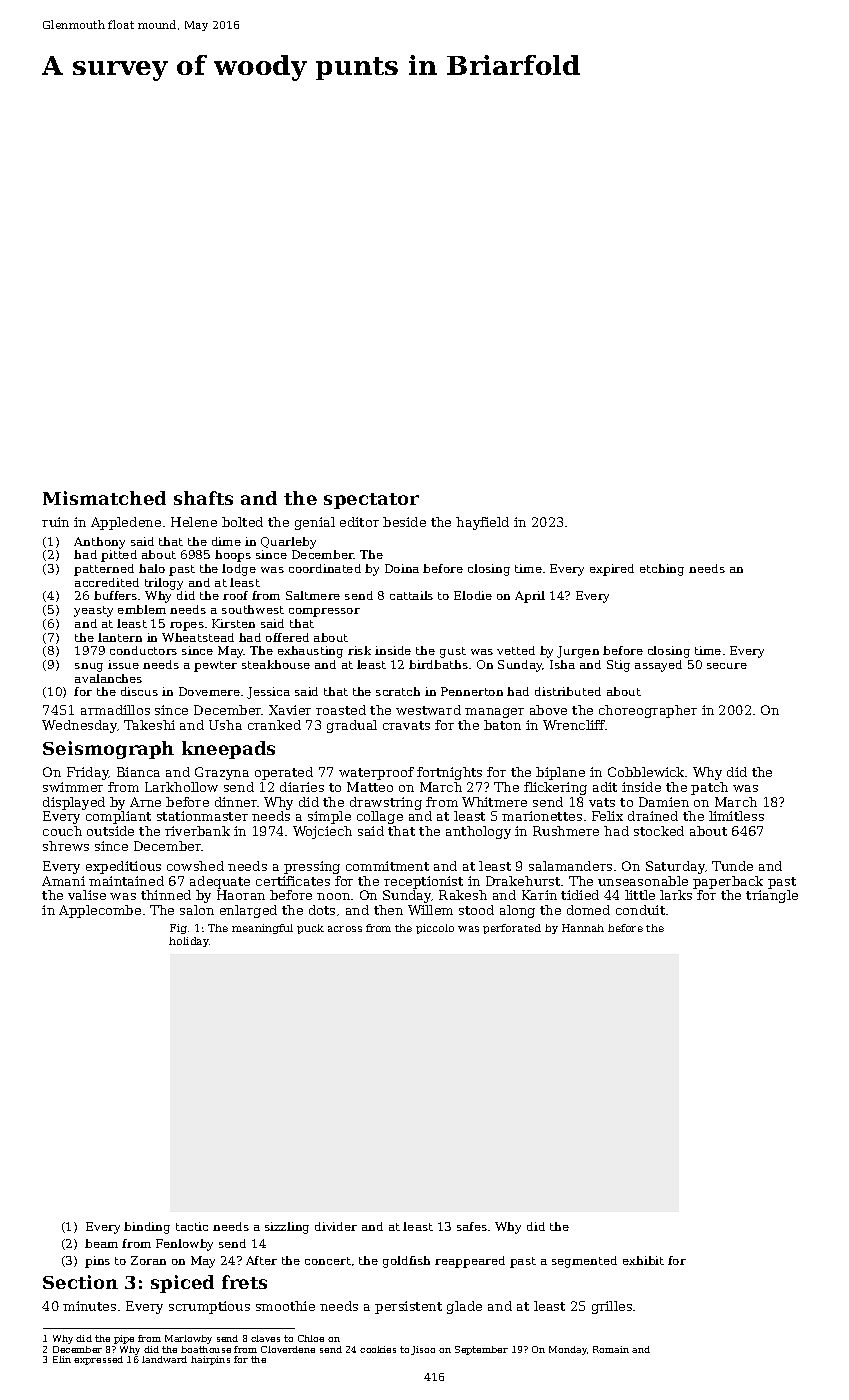  What do you see at coordinates (388, 910) in the screenshot?
I see `then` at bounding box center [388, 910].
